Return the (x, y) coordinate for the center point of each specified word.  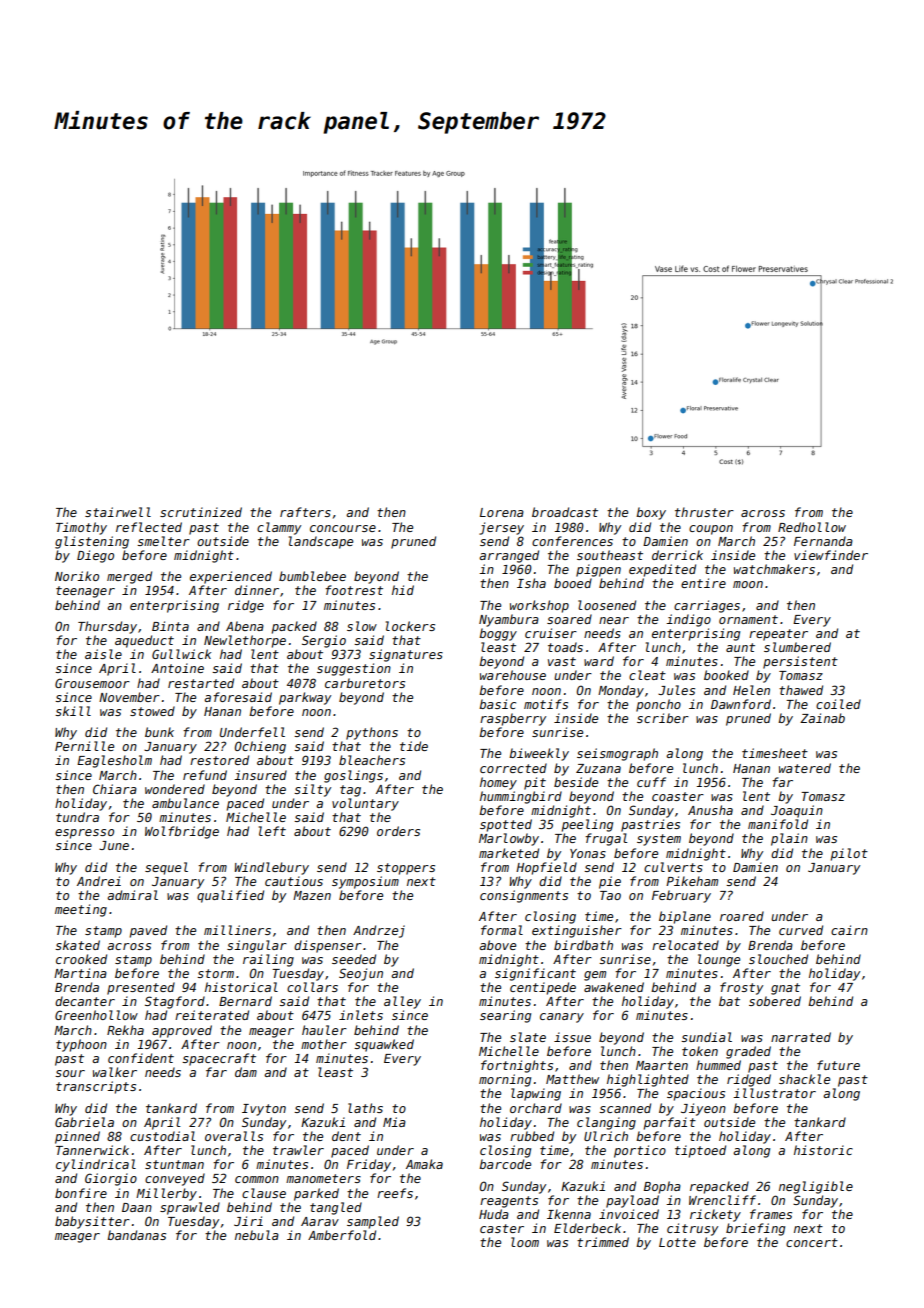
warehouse (513, 675)
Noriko (77, 576)
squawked (384, 1045)
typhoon (81, 1045)
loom (525, 1242)
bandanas (136, 1235)
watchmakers (774, 569)
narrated (801, 1037)
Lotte (677, 1242)
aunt (740, 647)
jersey (501, 528)
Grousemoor (92, 683)
